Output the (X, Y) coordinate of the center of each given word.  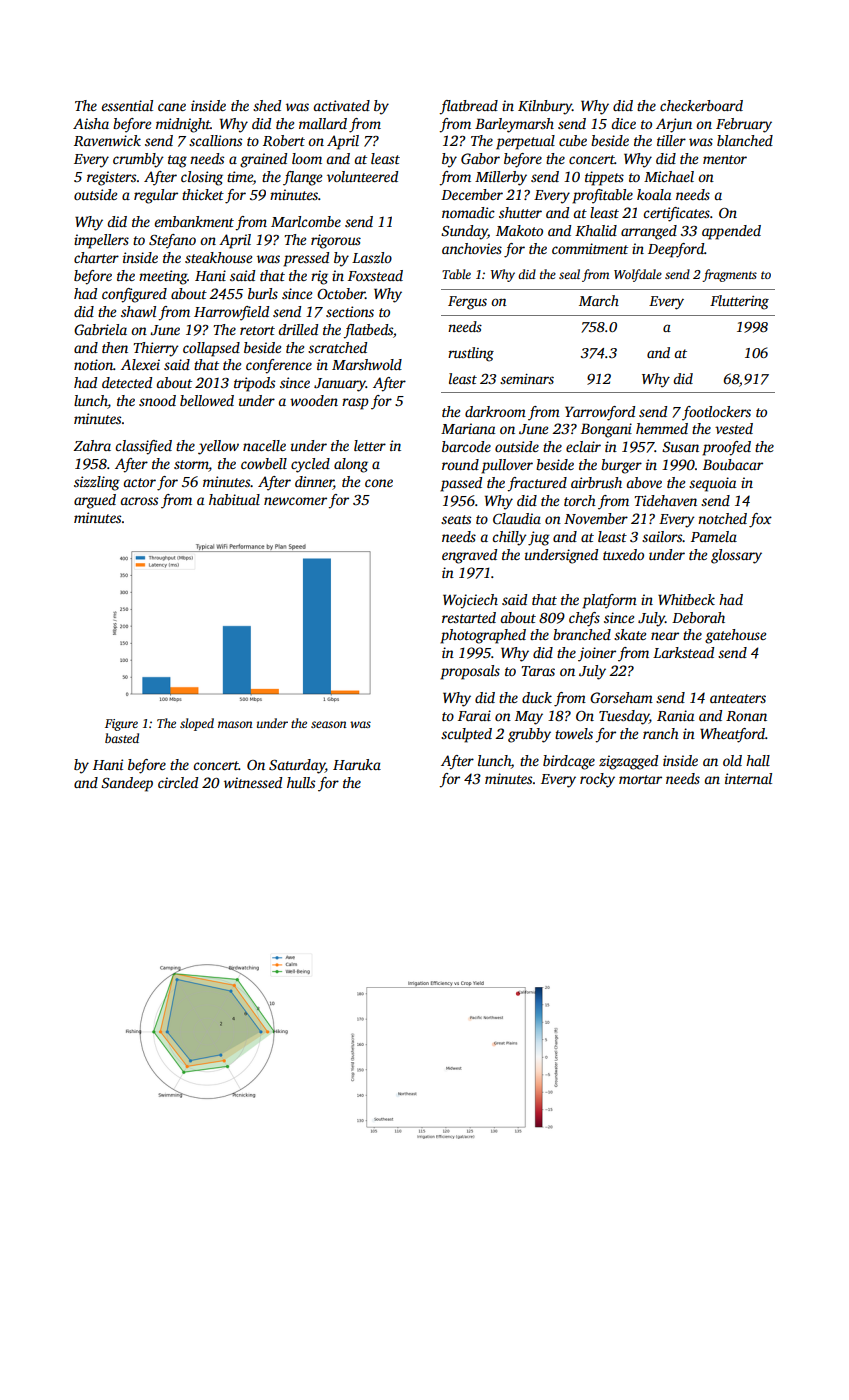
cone (379, 483)
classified (143, 447)
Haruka (357, 764)
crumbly (138, 160)
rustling (471, 354)
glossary (736, 556)
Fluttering (739, 302)
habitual (234, 499)
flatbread (468, 107)
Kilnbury (545, 107)
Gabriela (100, 329)
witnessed (253, 782)
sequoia (712, 484)
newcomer (295, 501)
